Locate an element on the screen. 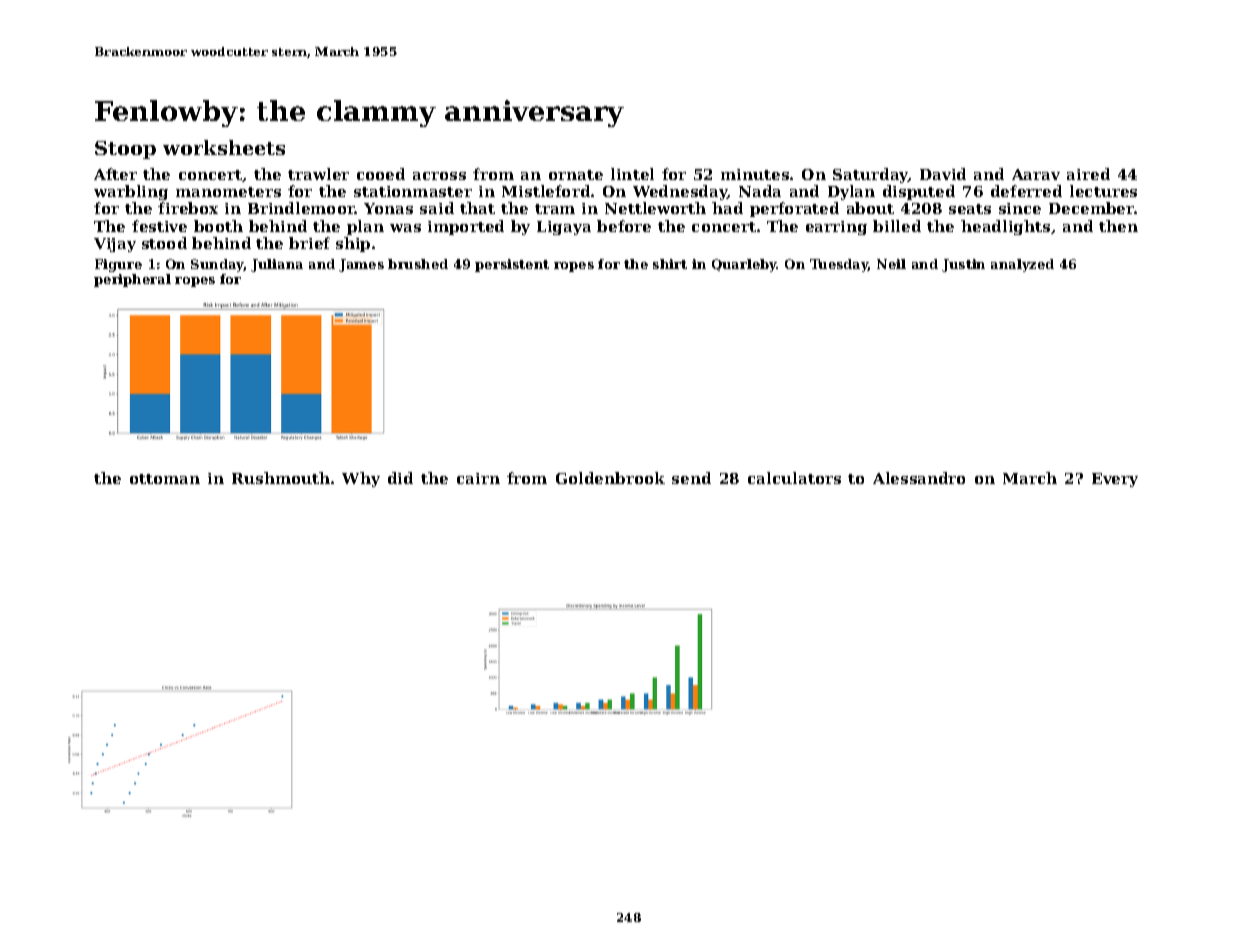 The width and height of the screenshot is (1233, 952). peripheral is located at coordinates (132, 280).
